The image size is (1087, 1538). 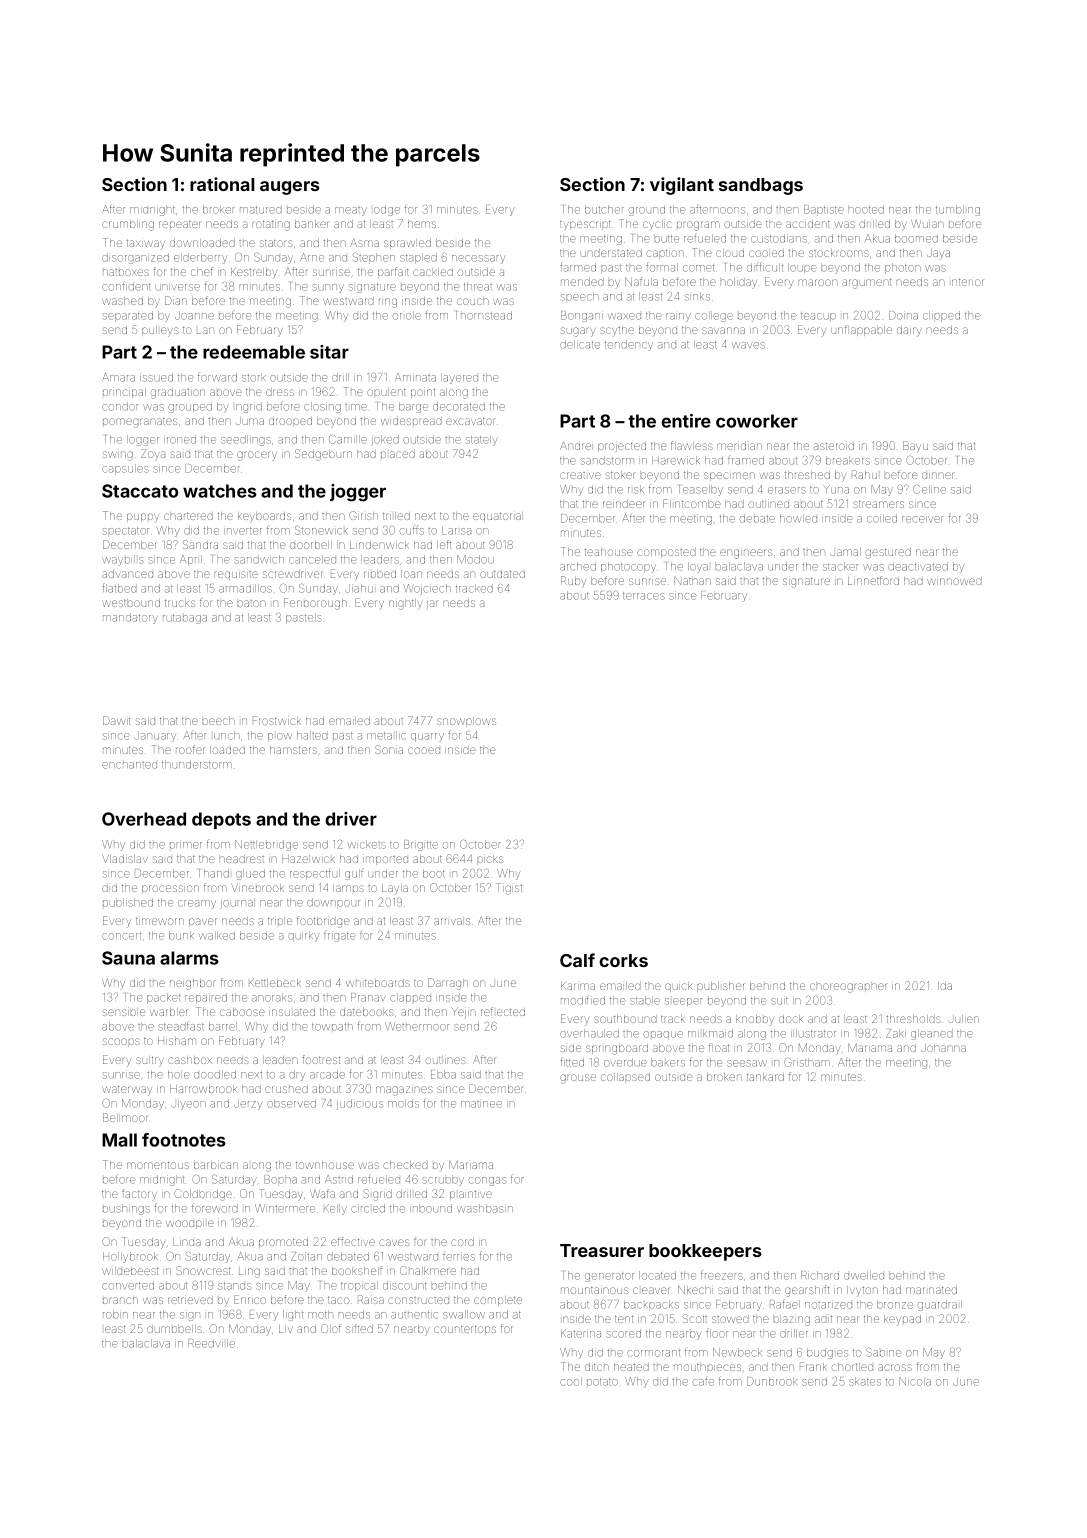 What do you see at coordinates (129, 765) in the page?
I see `enchanted` at bounding box center [129, 765].
